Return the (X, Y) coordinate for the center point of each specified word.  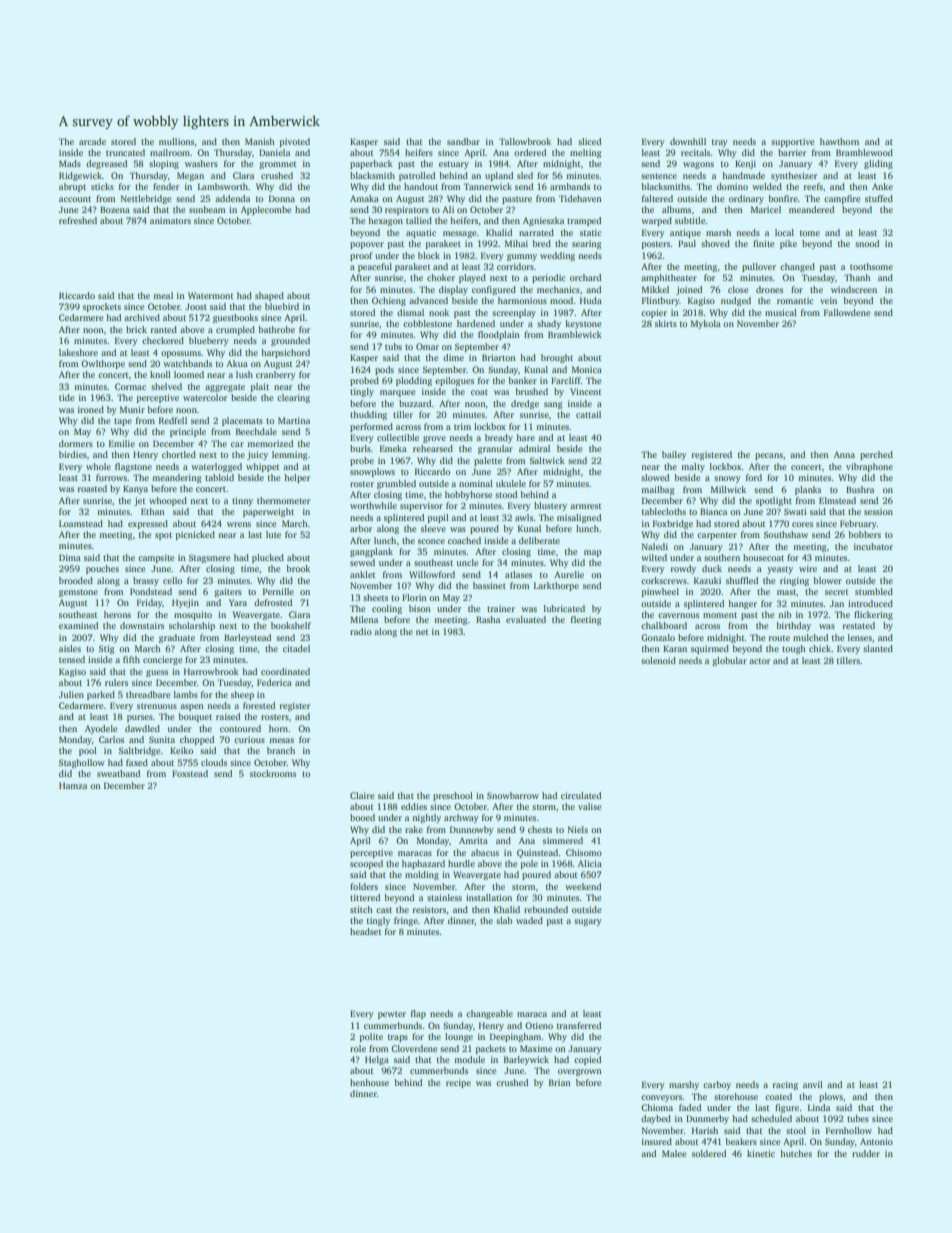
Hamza (73, 785)
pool (88, 751)
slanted (878, 648)
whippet (262, 467)
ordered (530, 152)
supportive (792, 142)
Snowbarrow (513, 795)
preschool (453, 796)
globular (729, 661)
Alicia (590, 863)
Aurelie (569, 574)
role (358, 1048)
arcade (92, 141)
